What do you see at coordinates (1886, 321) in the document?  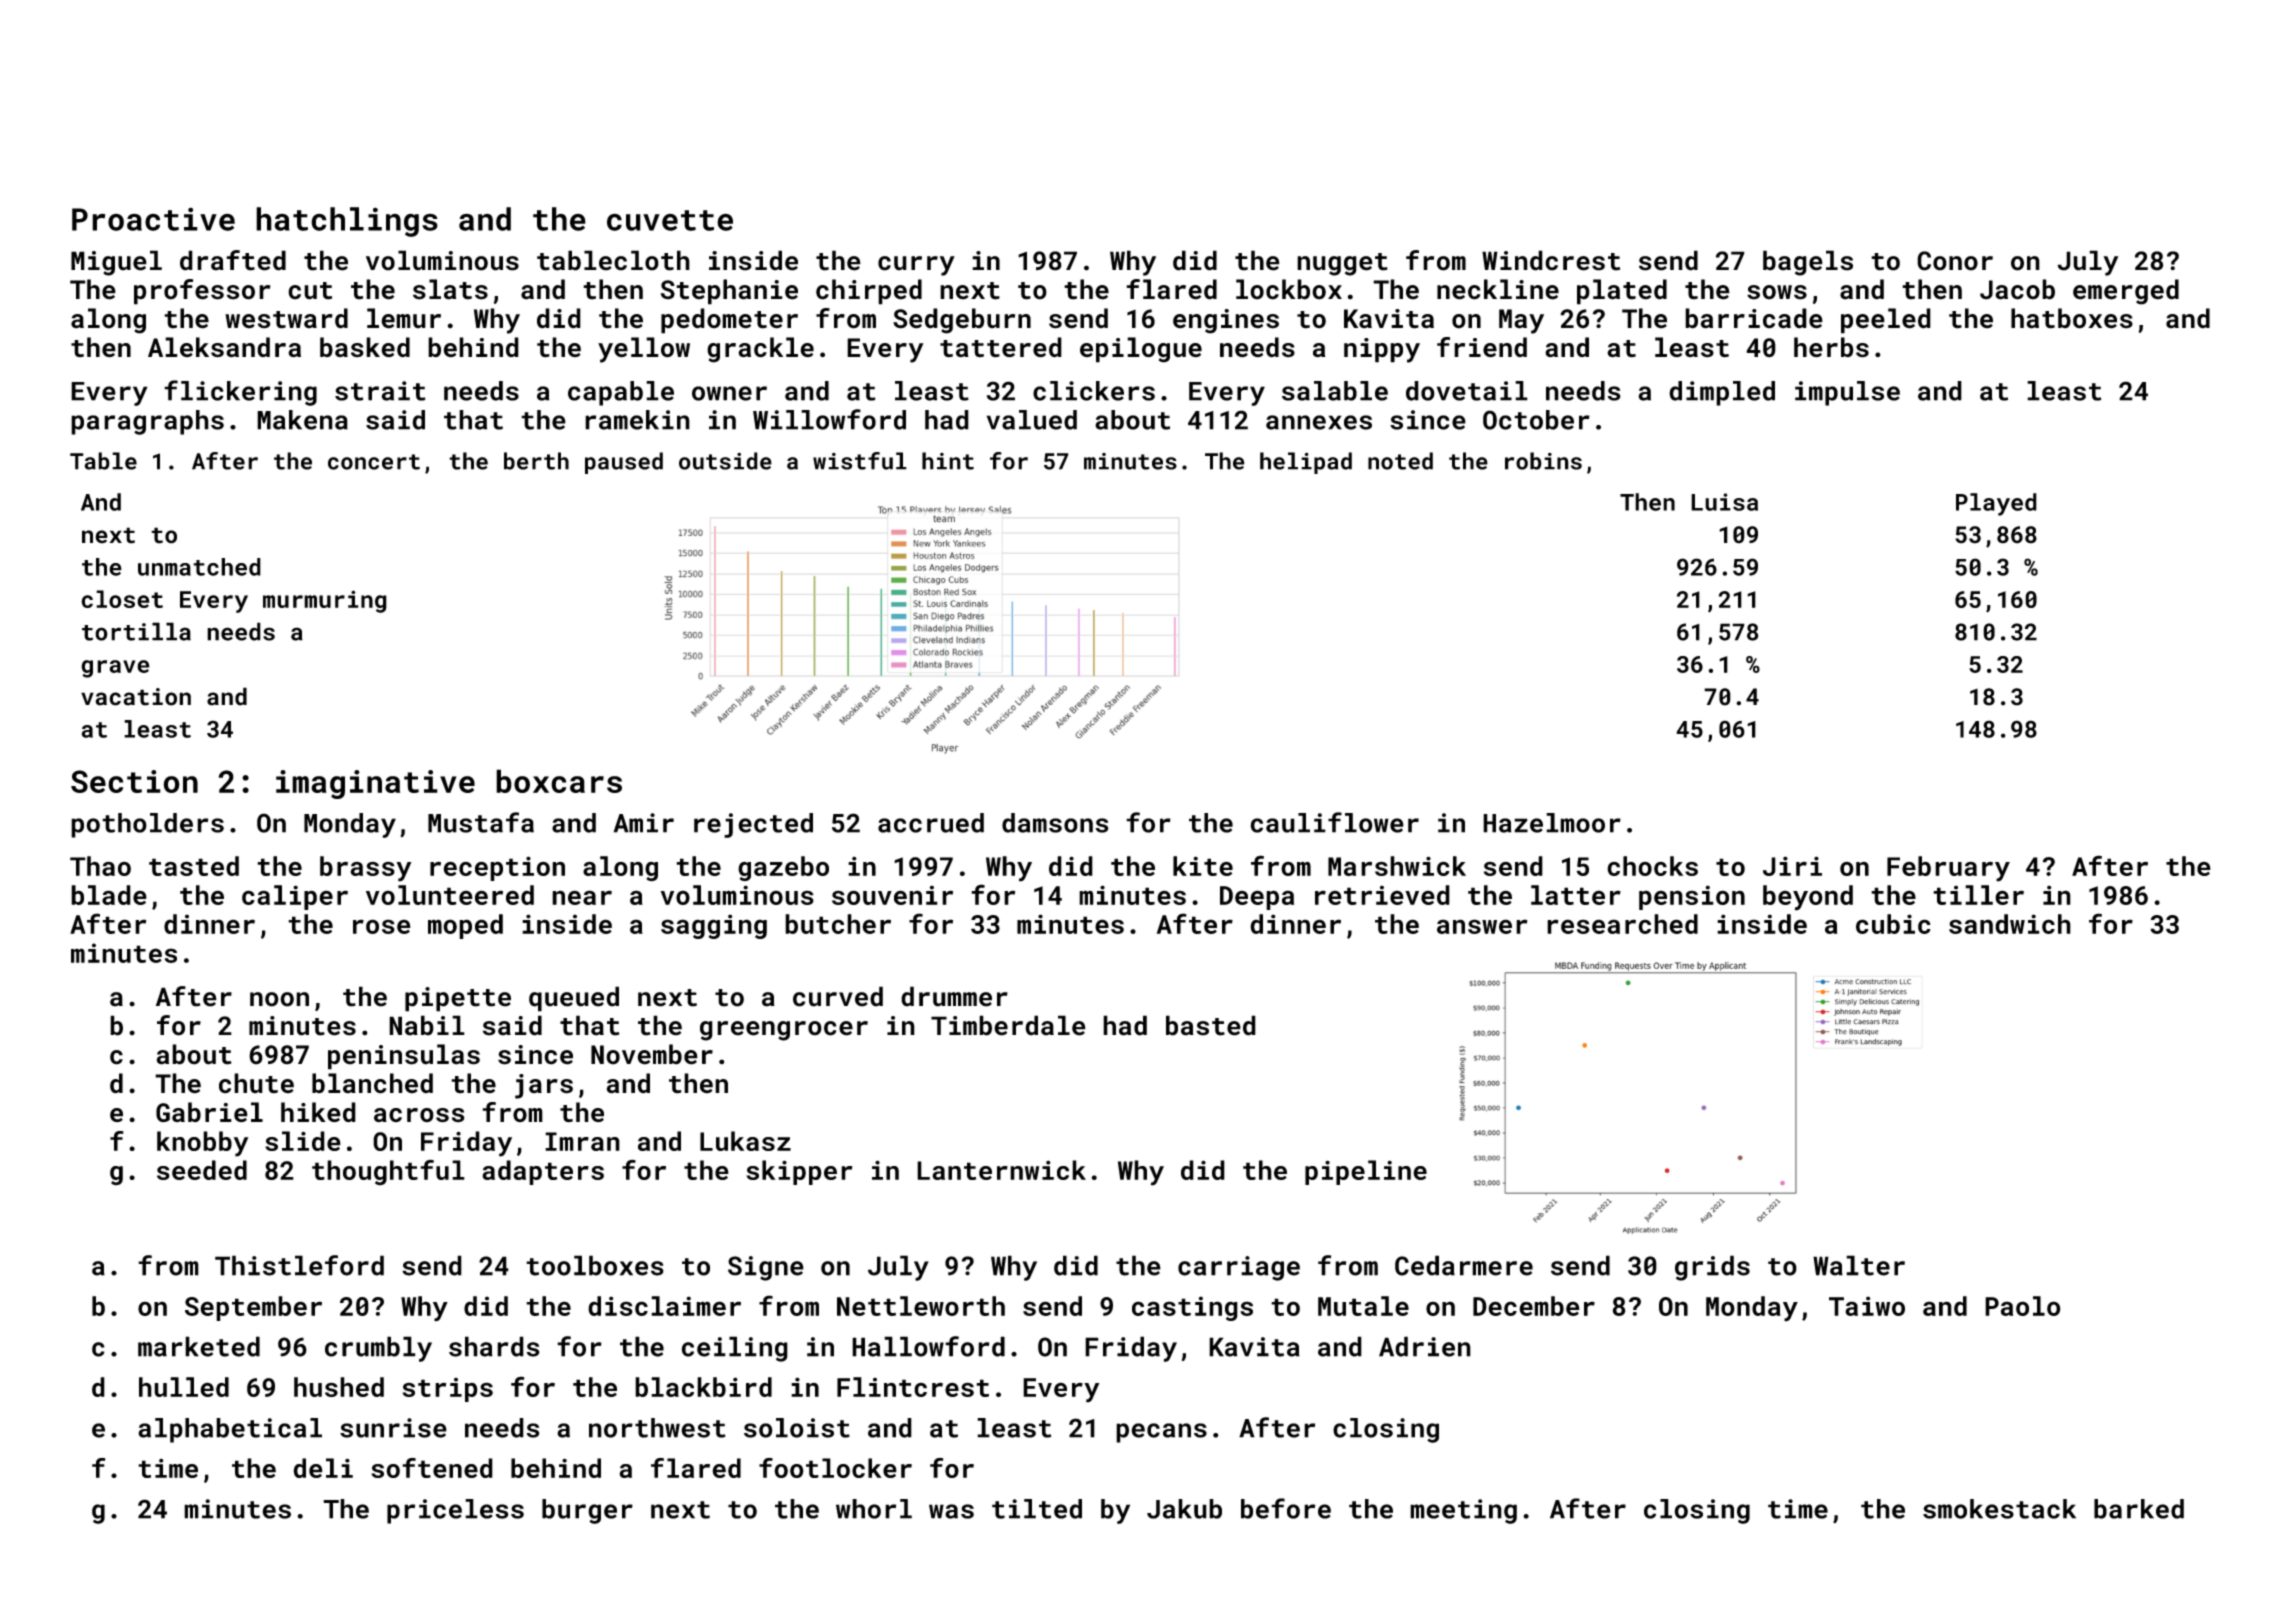 I see `peeled` at bounding box center [1886, 321].
